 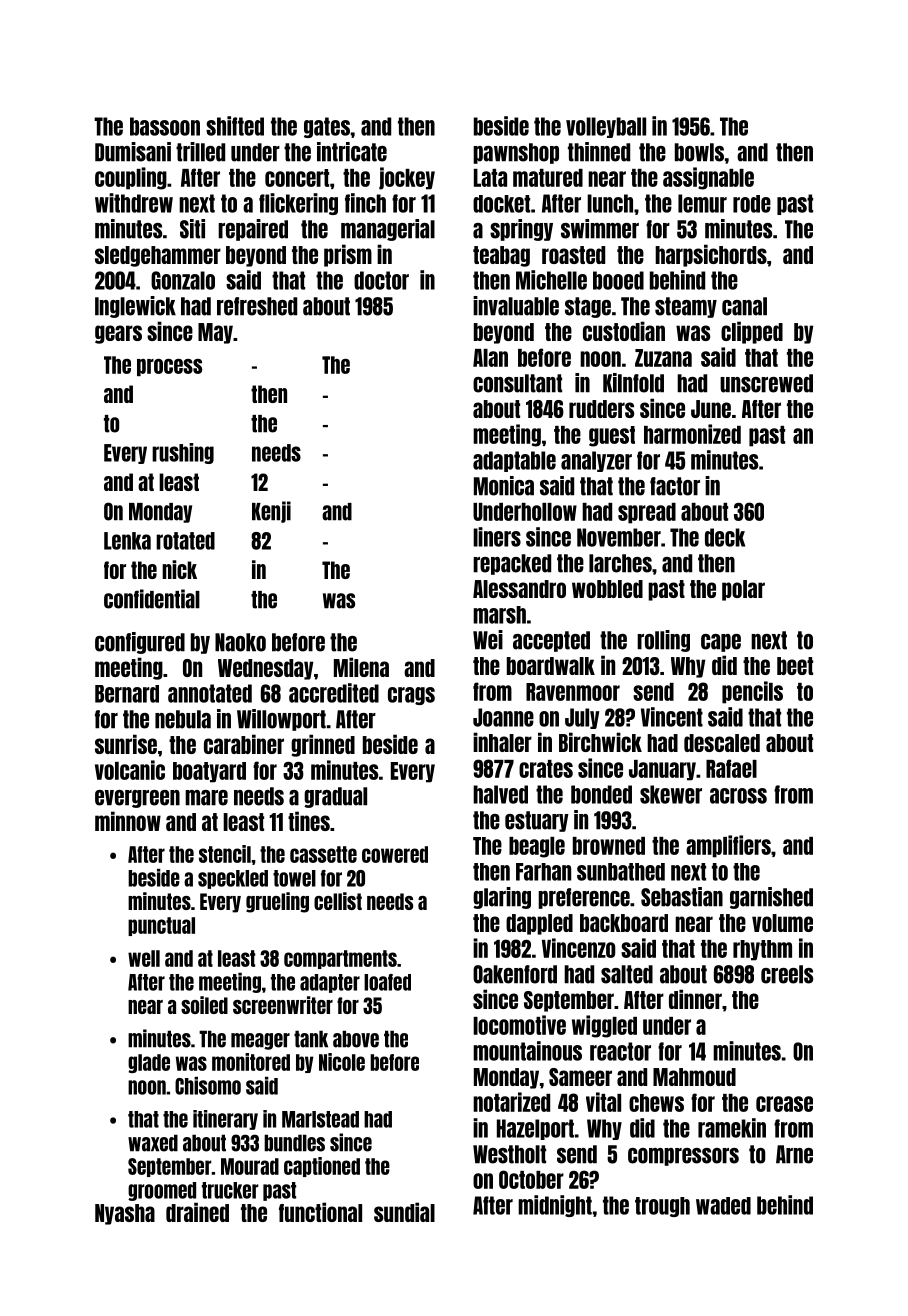 I want to click on managerial, so click(x=388, y=230).
